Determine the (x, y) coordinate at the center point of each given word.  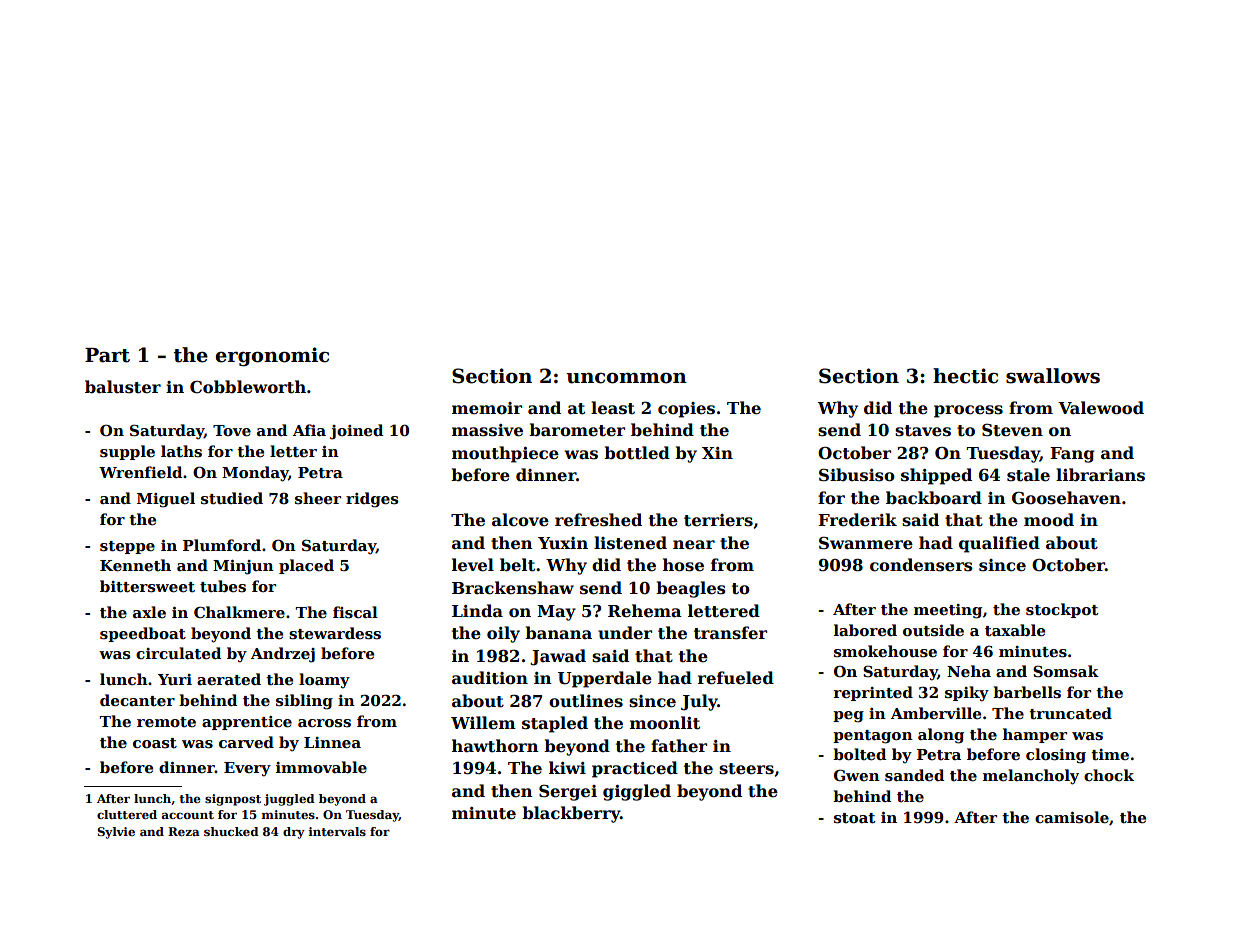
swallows (1053, 376)
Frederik (857, 520)
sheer (318, 498)
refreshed (598, 520)
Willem (483, 723)
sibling (304, 702)
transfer (730, 633)
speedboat (143, 634)
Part (107, 355)
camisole (1072, 817)
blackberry (571, 814)
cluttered (127, 814)
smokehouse (885, 651)
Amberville (936, 713)
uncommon (626, 378)
